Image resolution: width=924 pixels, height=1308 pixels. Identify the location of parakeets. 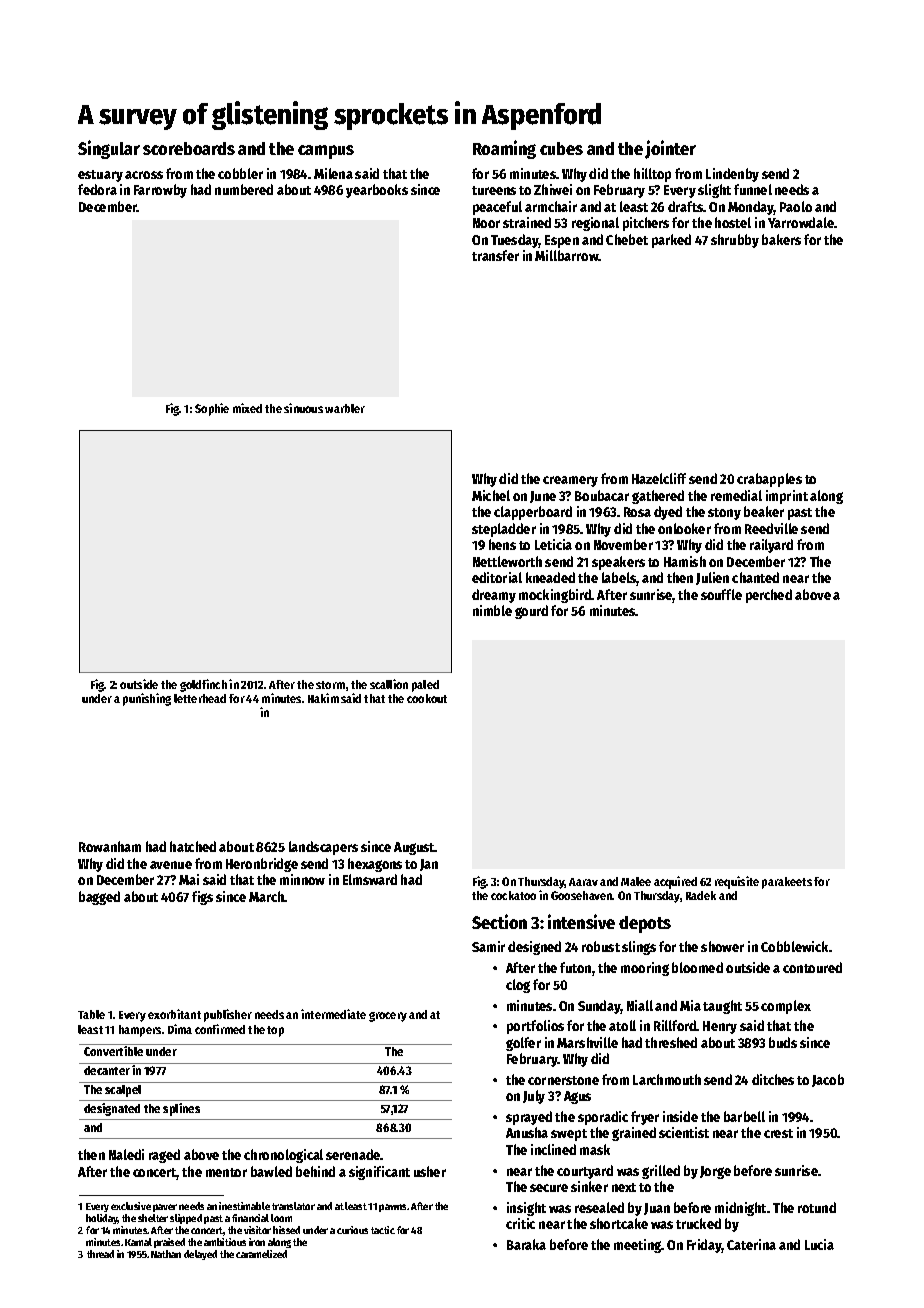
(787, 883).
